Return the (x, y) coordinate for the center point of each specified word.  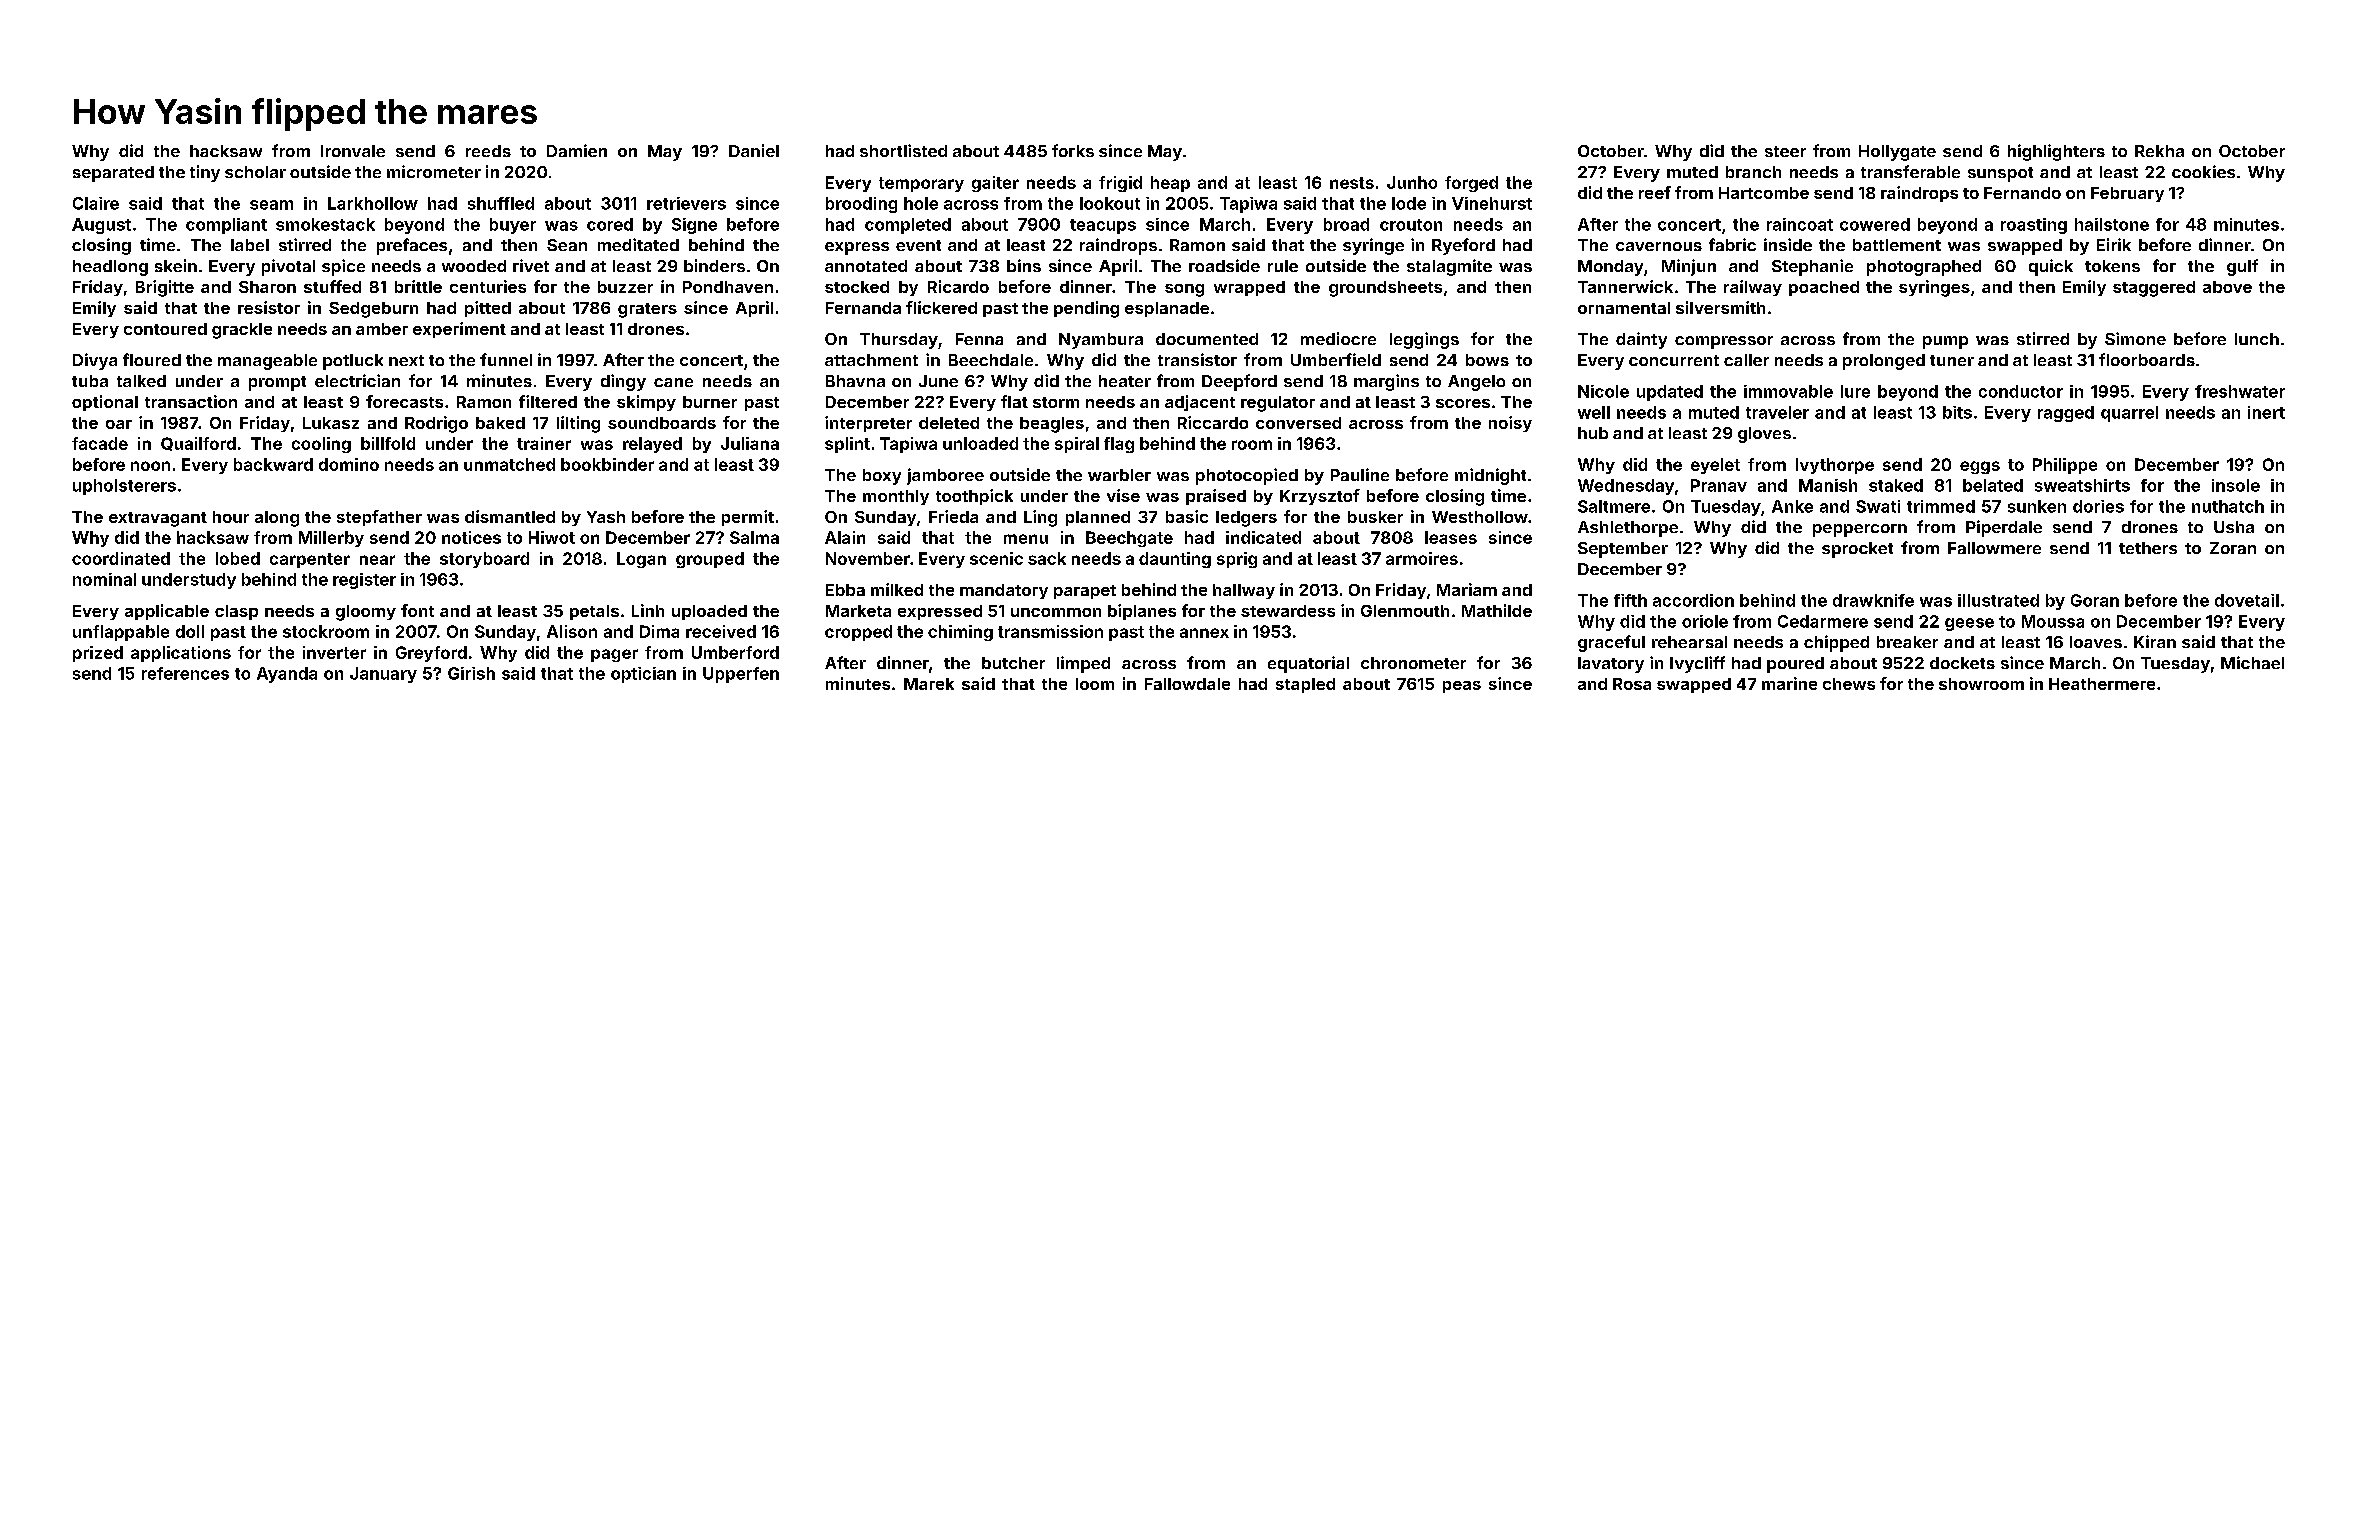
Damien (577, 150)
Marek (929, 684)
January (383, 675)
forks (1073, 150)
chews (1849, 684)
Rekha (2159, 151)
